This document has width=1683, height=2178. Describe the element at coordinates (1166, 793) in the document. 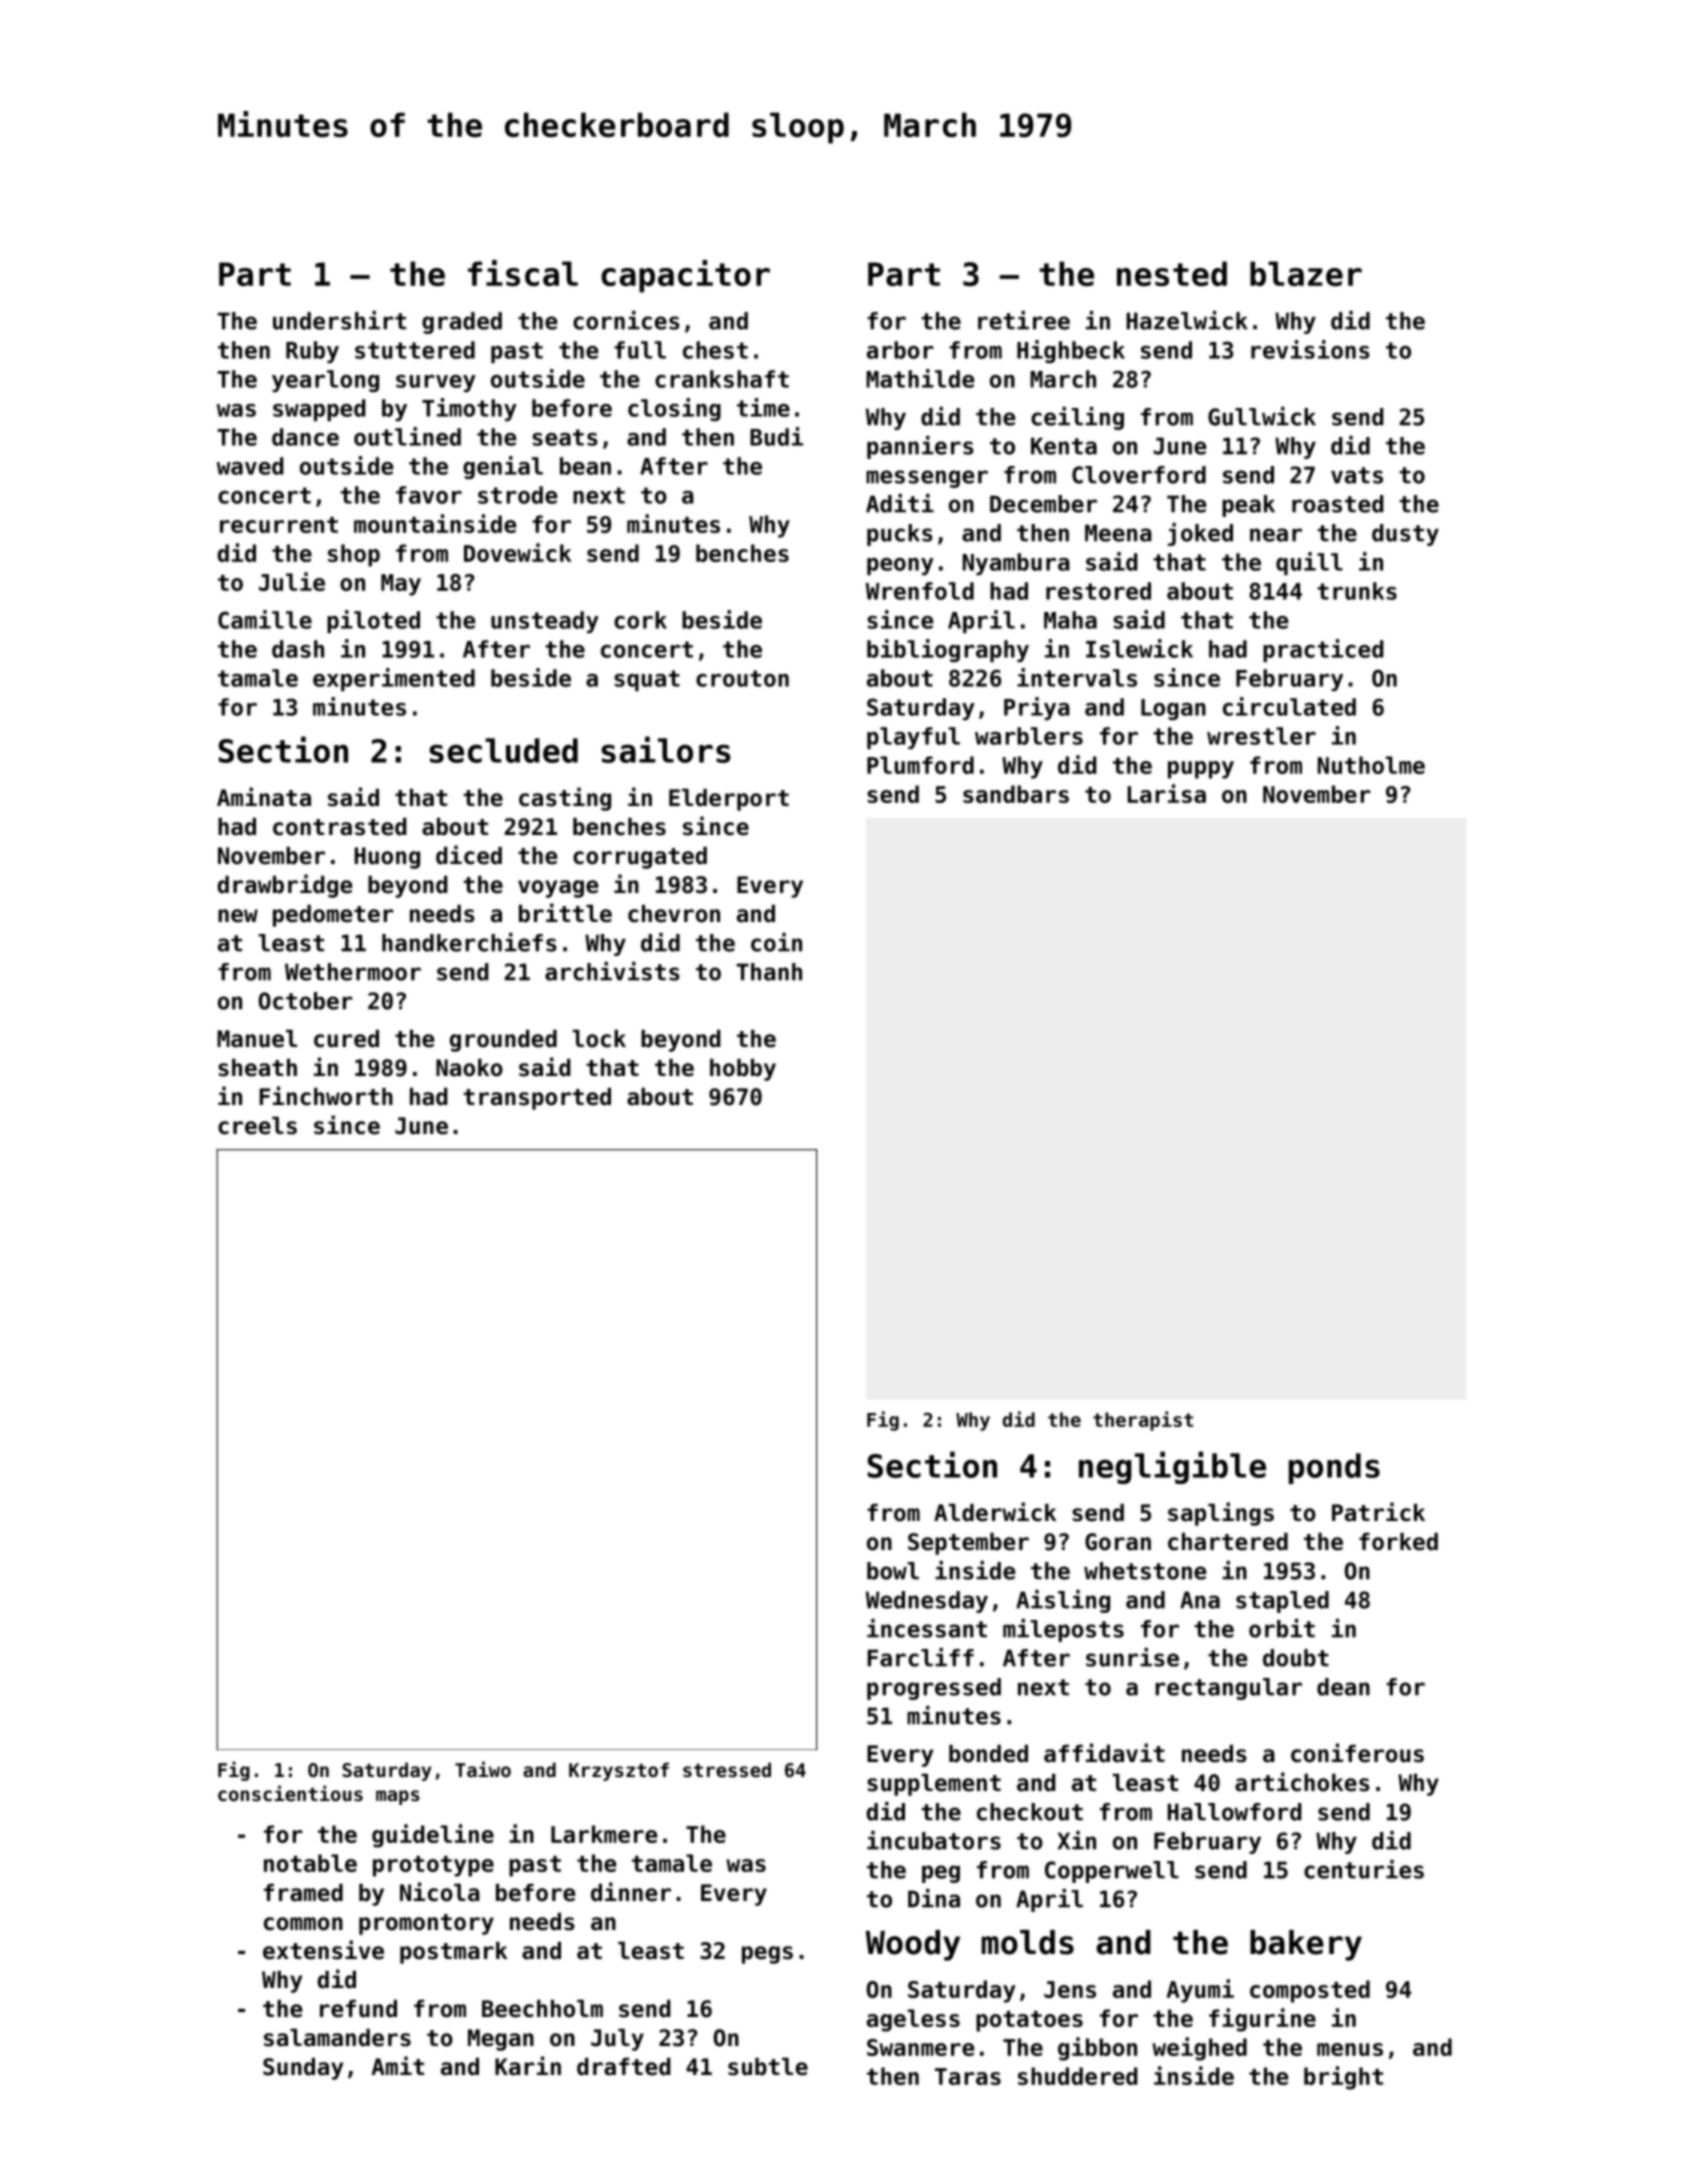

I see `Larisa` at that location.
